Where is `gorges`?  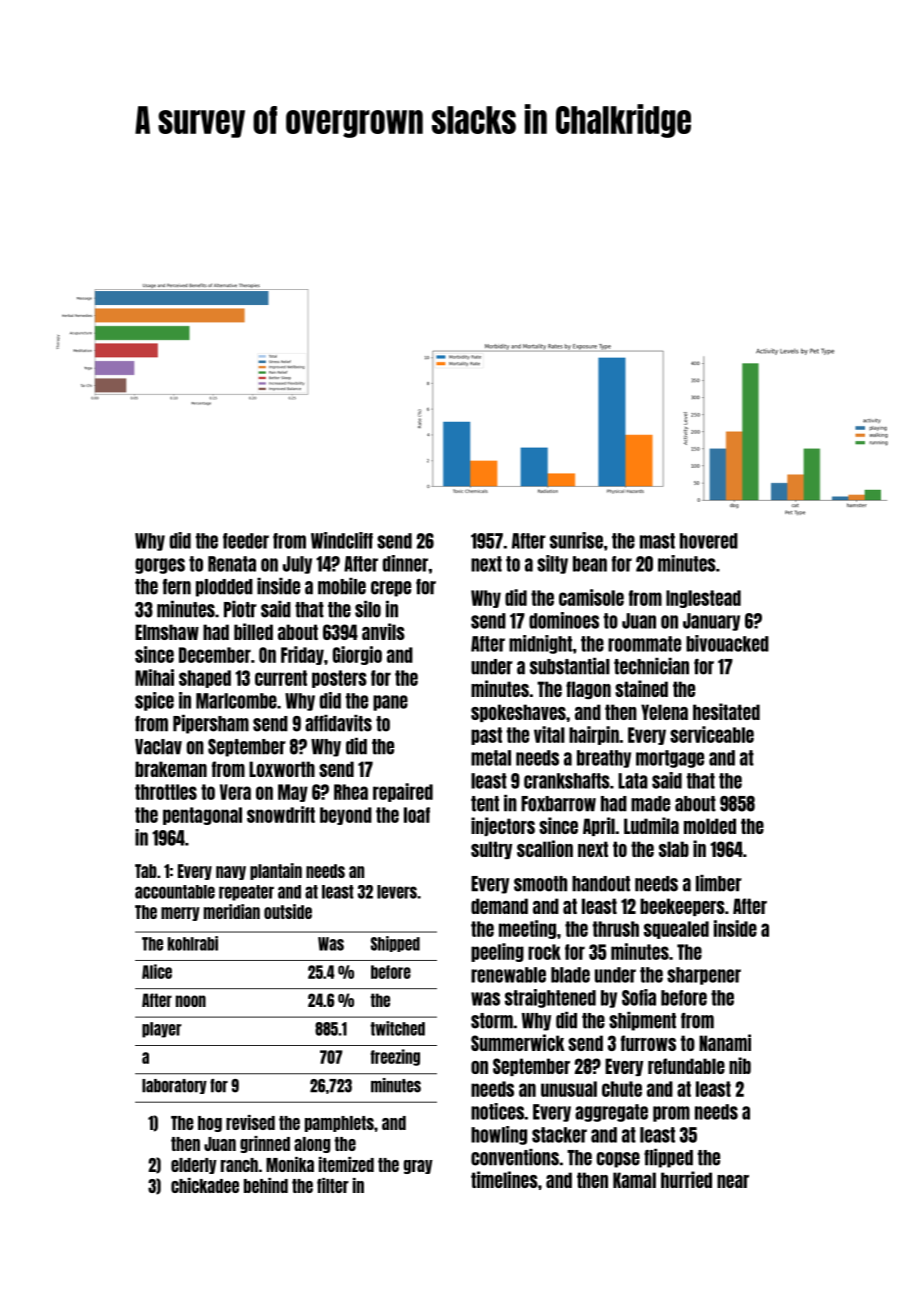 gorges is located at coordinates (160, 566).
